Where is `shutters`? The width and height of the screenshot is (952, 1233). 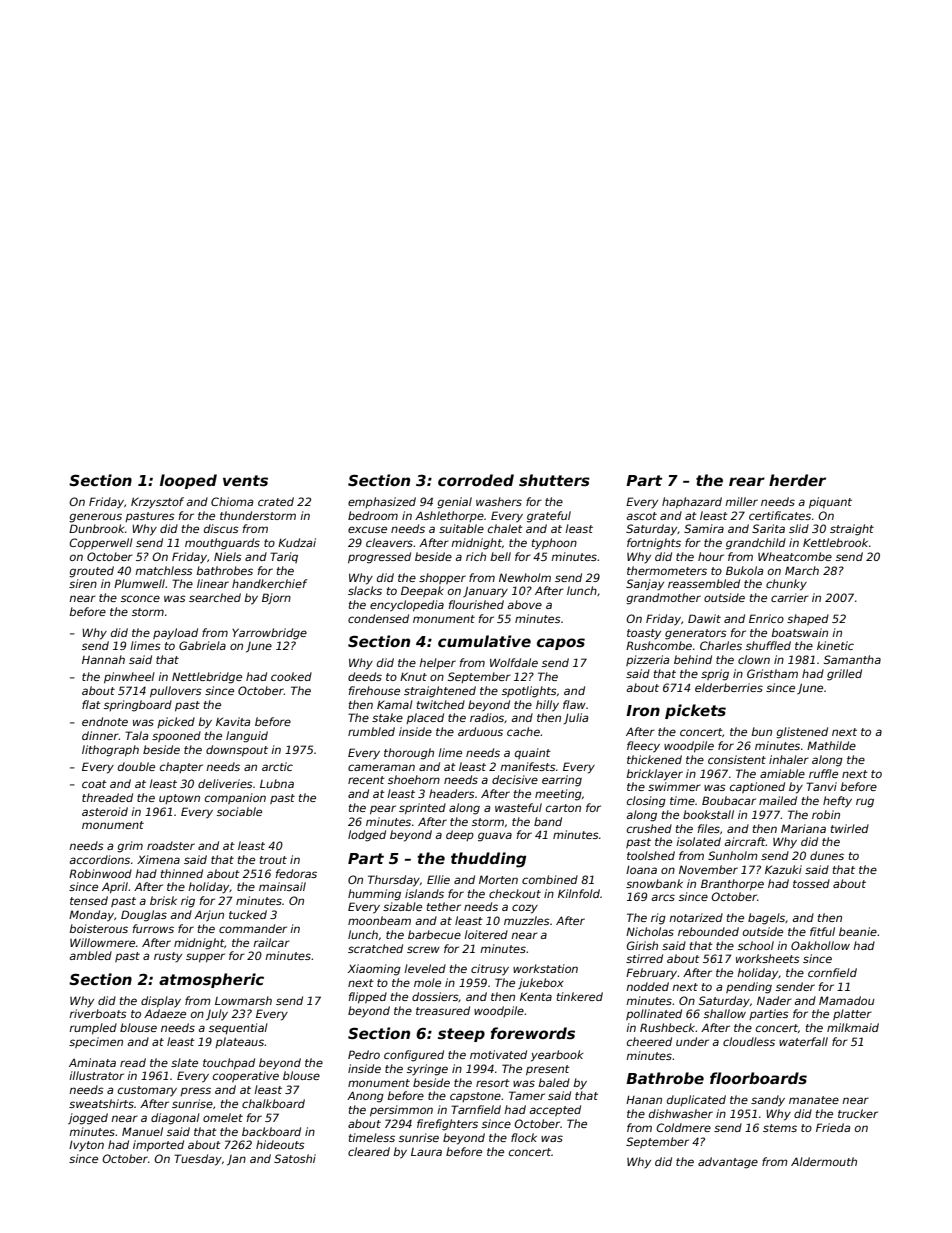
shutters is located at coordinates (554, 480).
